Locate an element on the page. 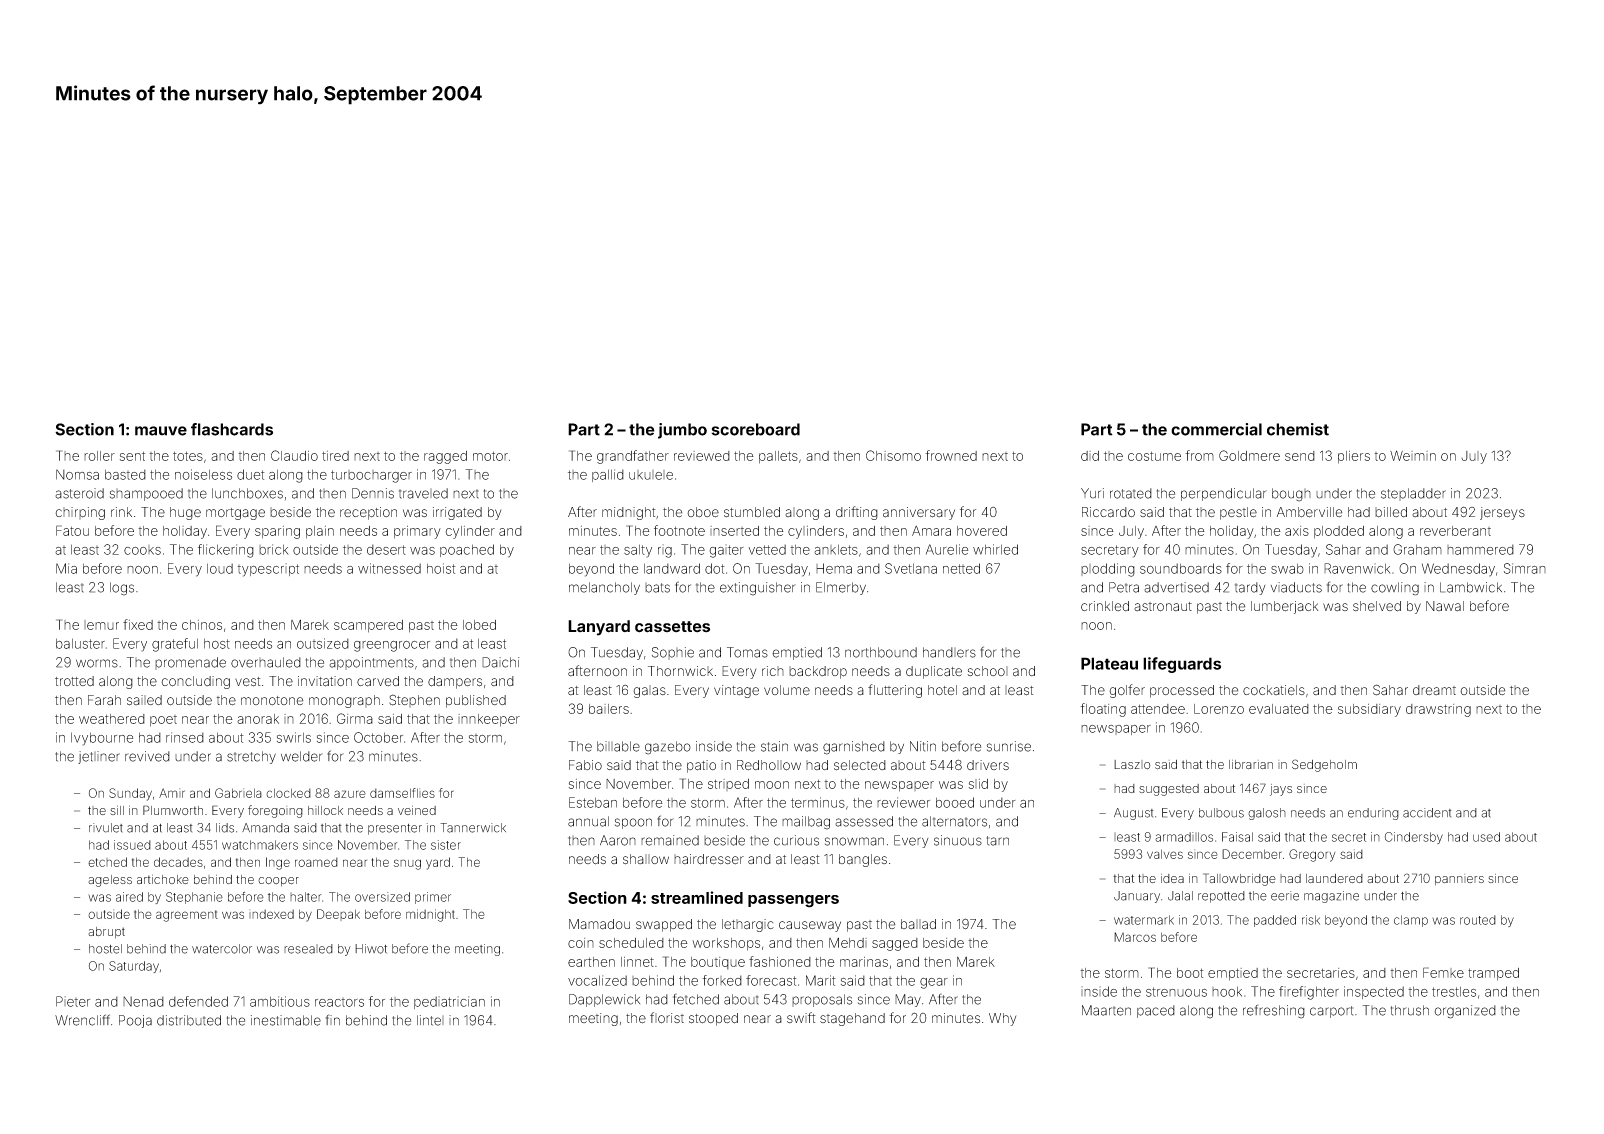 Image resolution: width=1604 pixels, height=1134 pixels. forked is located at coordinates (722, 980).
